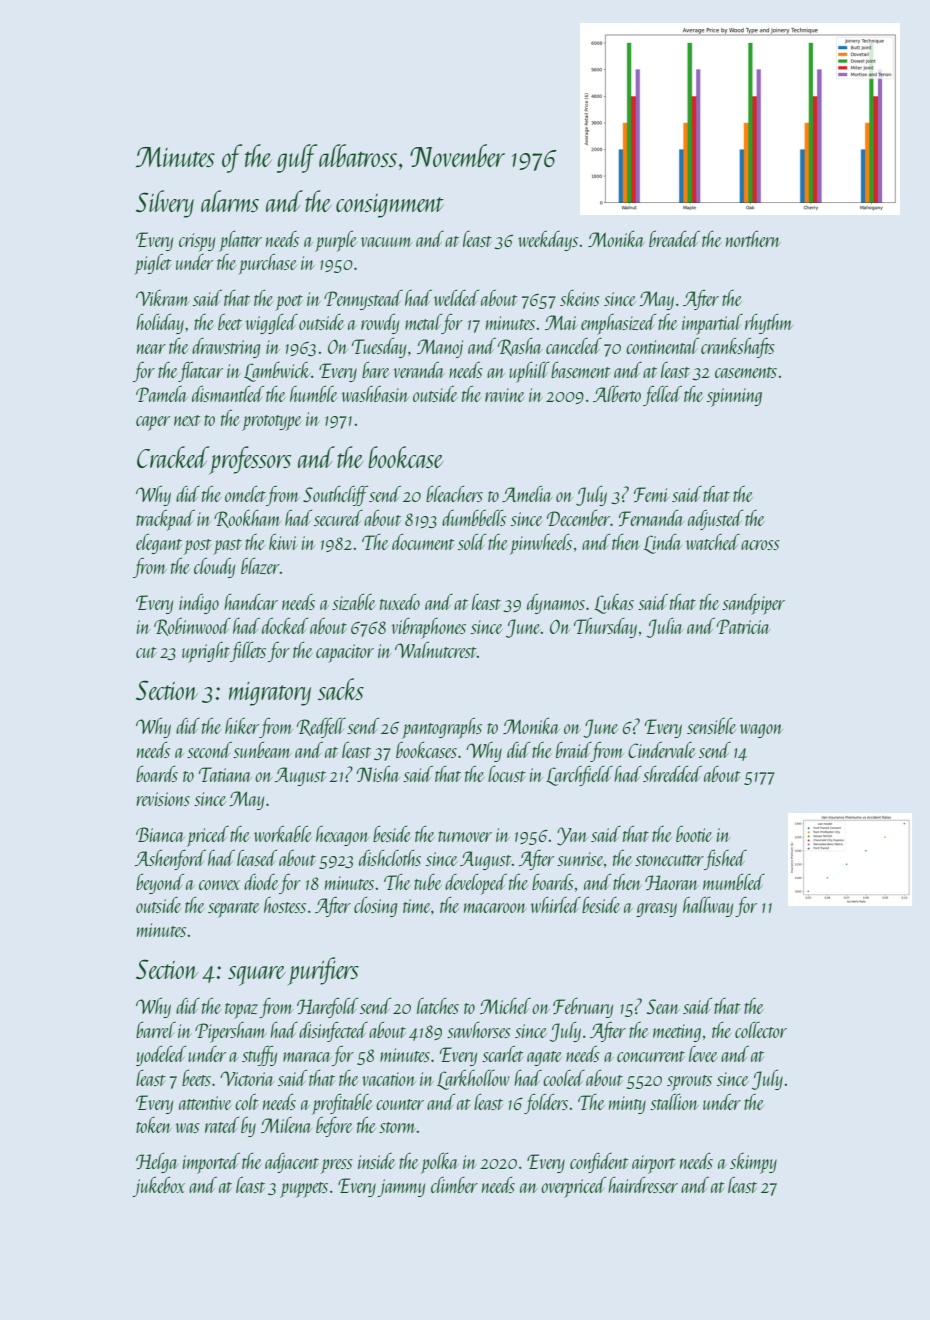 The width and height of the screenshot is (930, 1320). Describe the element at coordinates (474, 518) in the screenshot. I see `dumbbells` at that location.
